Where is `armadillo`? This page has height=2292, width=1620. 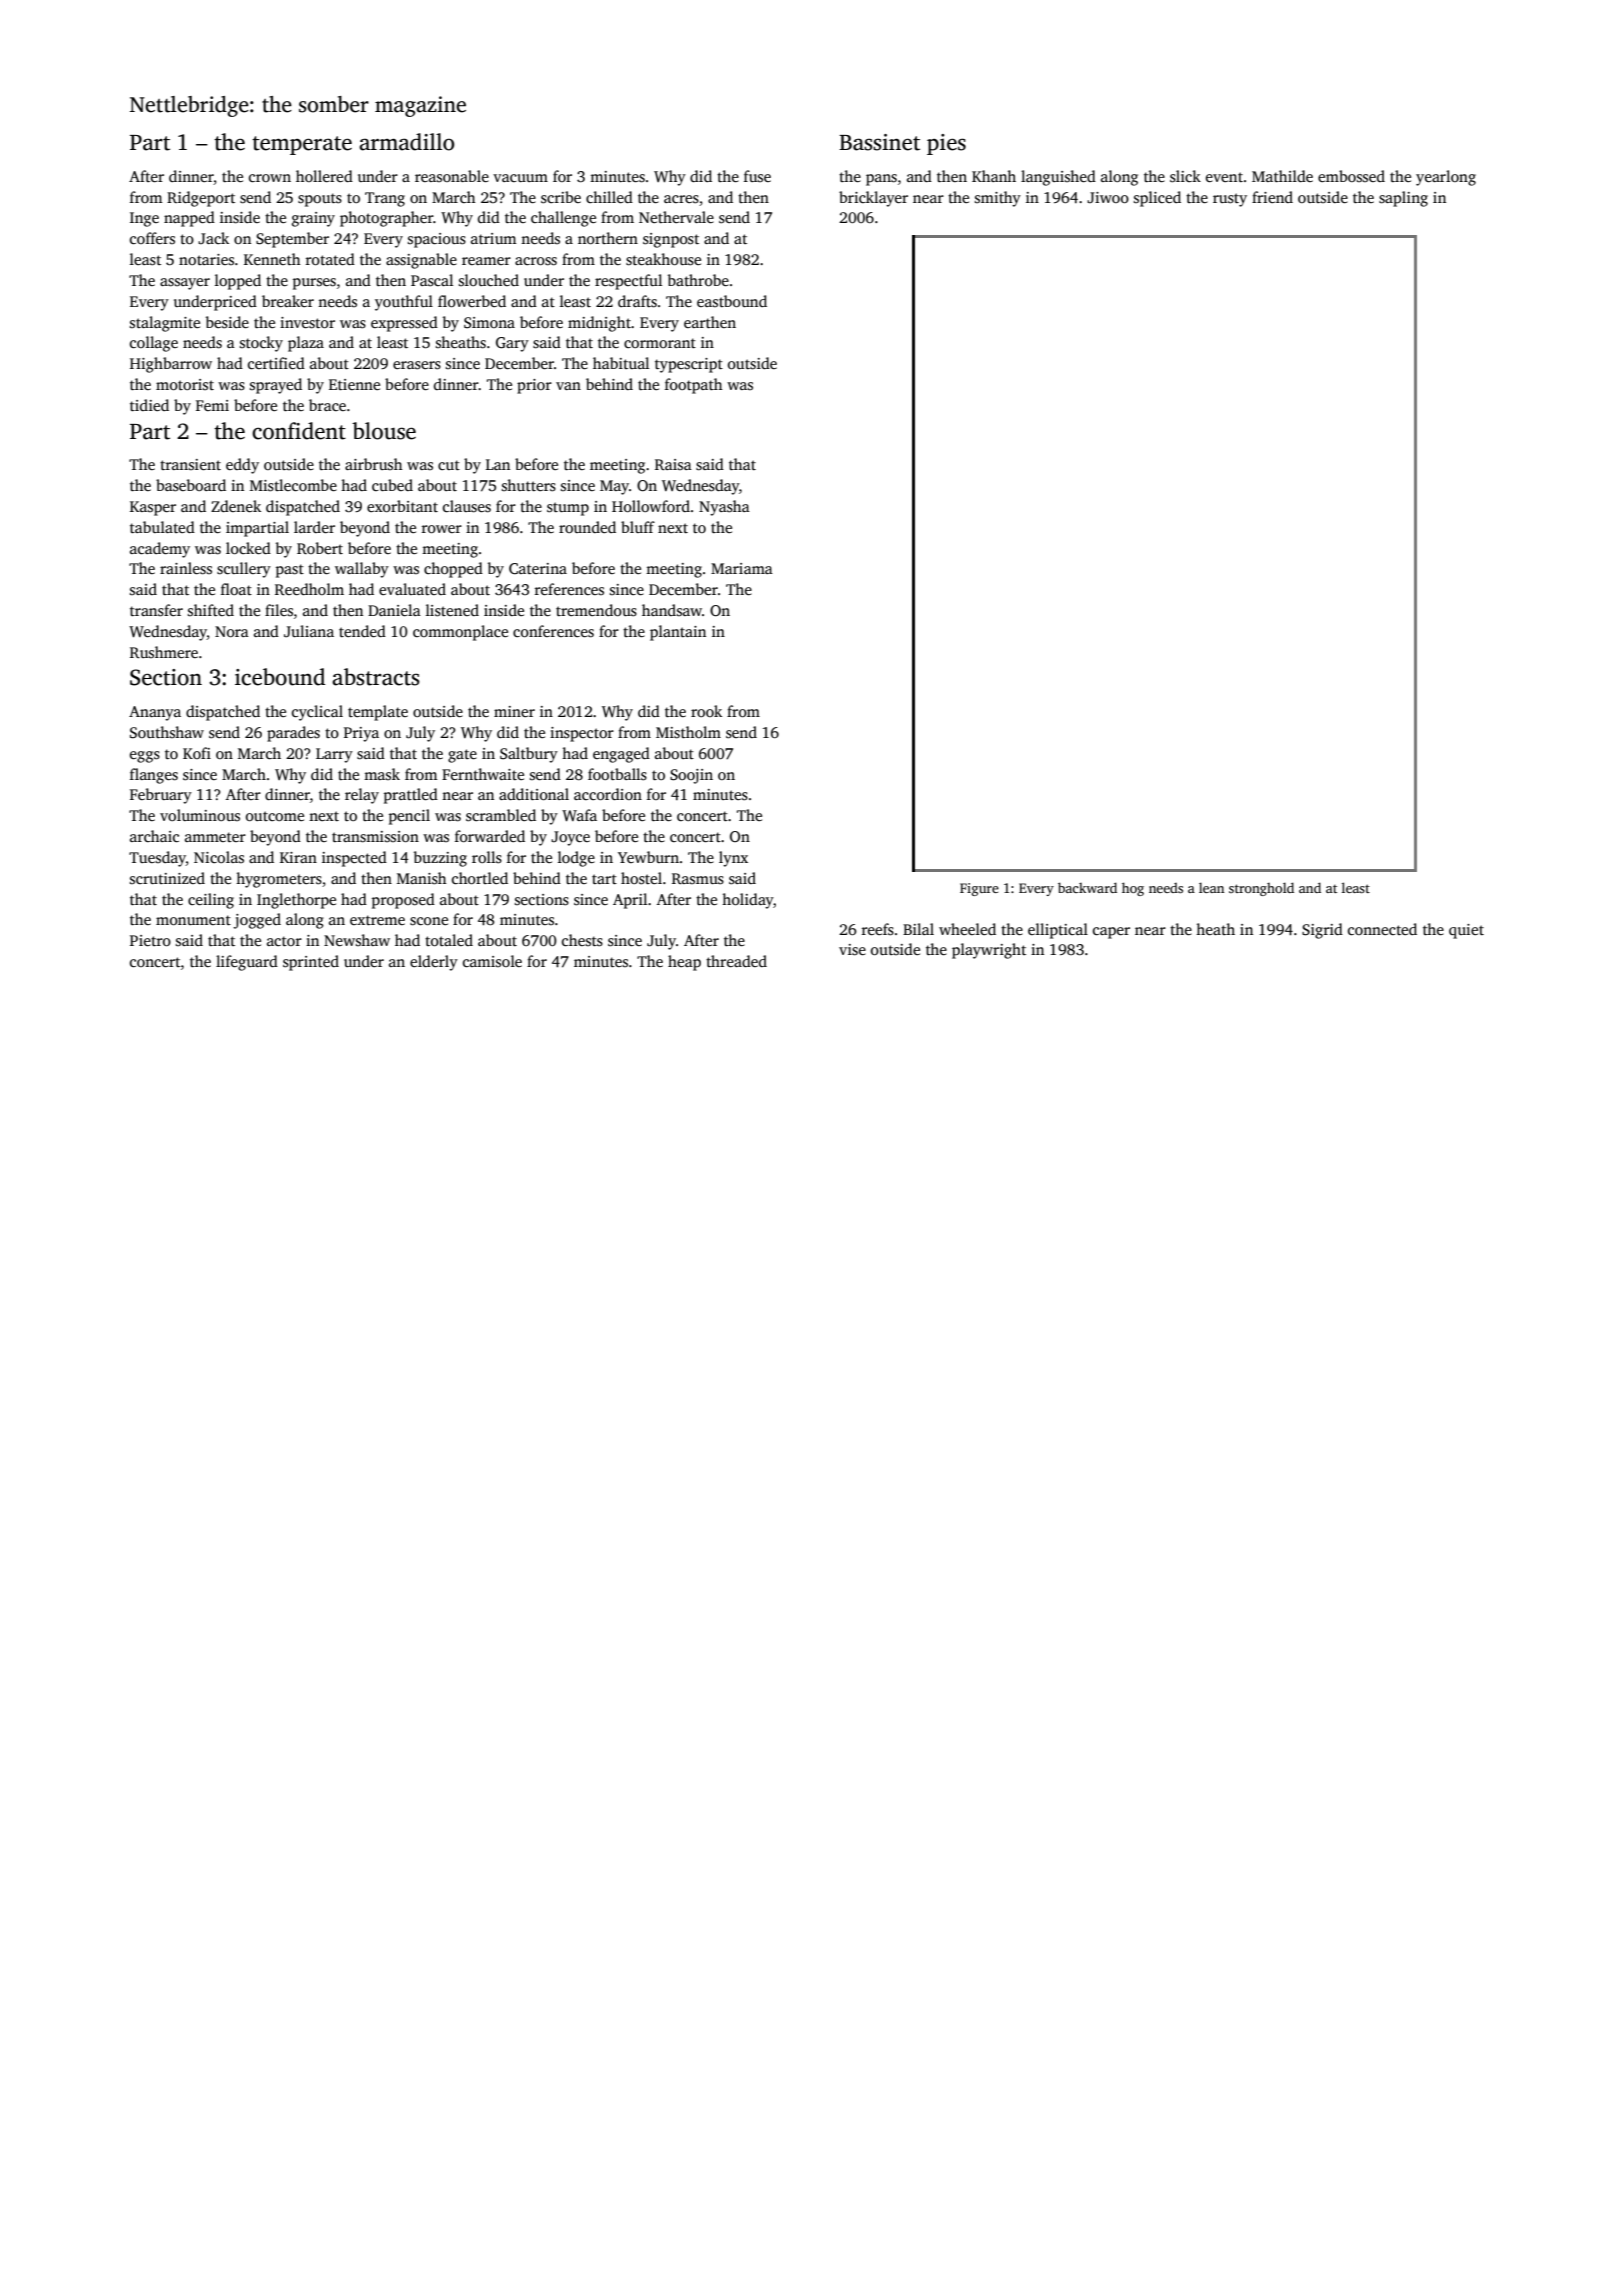
armadillo is located at coordinates (406, 142).
